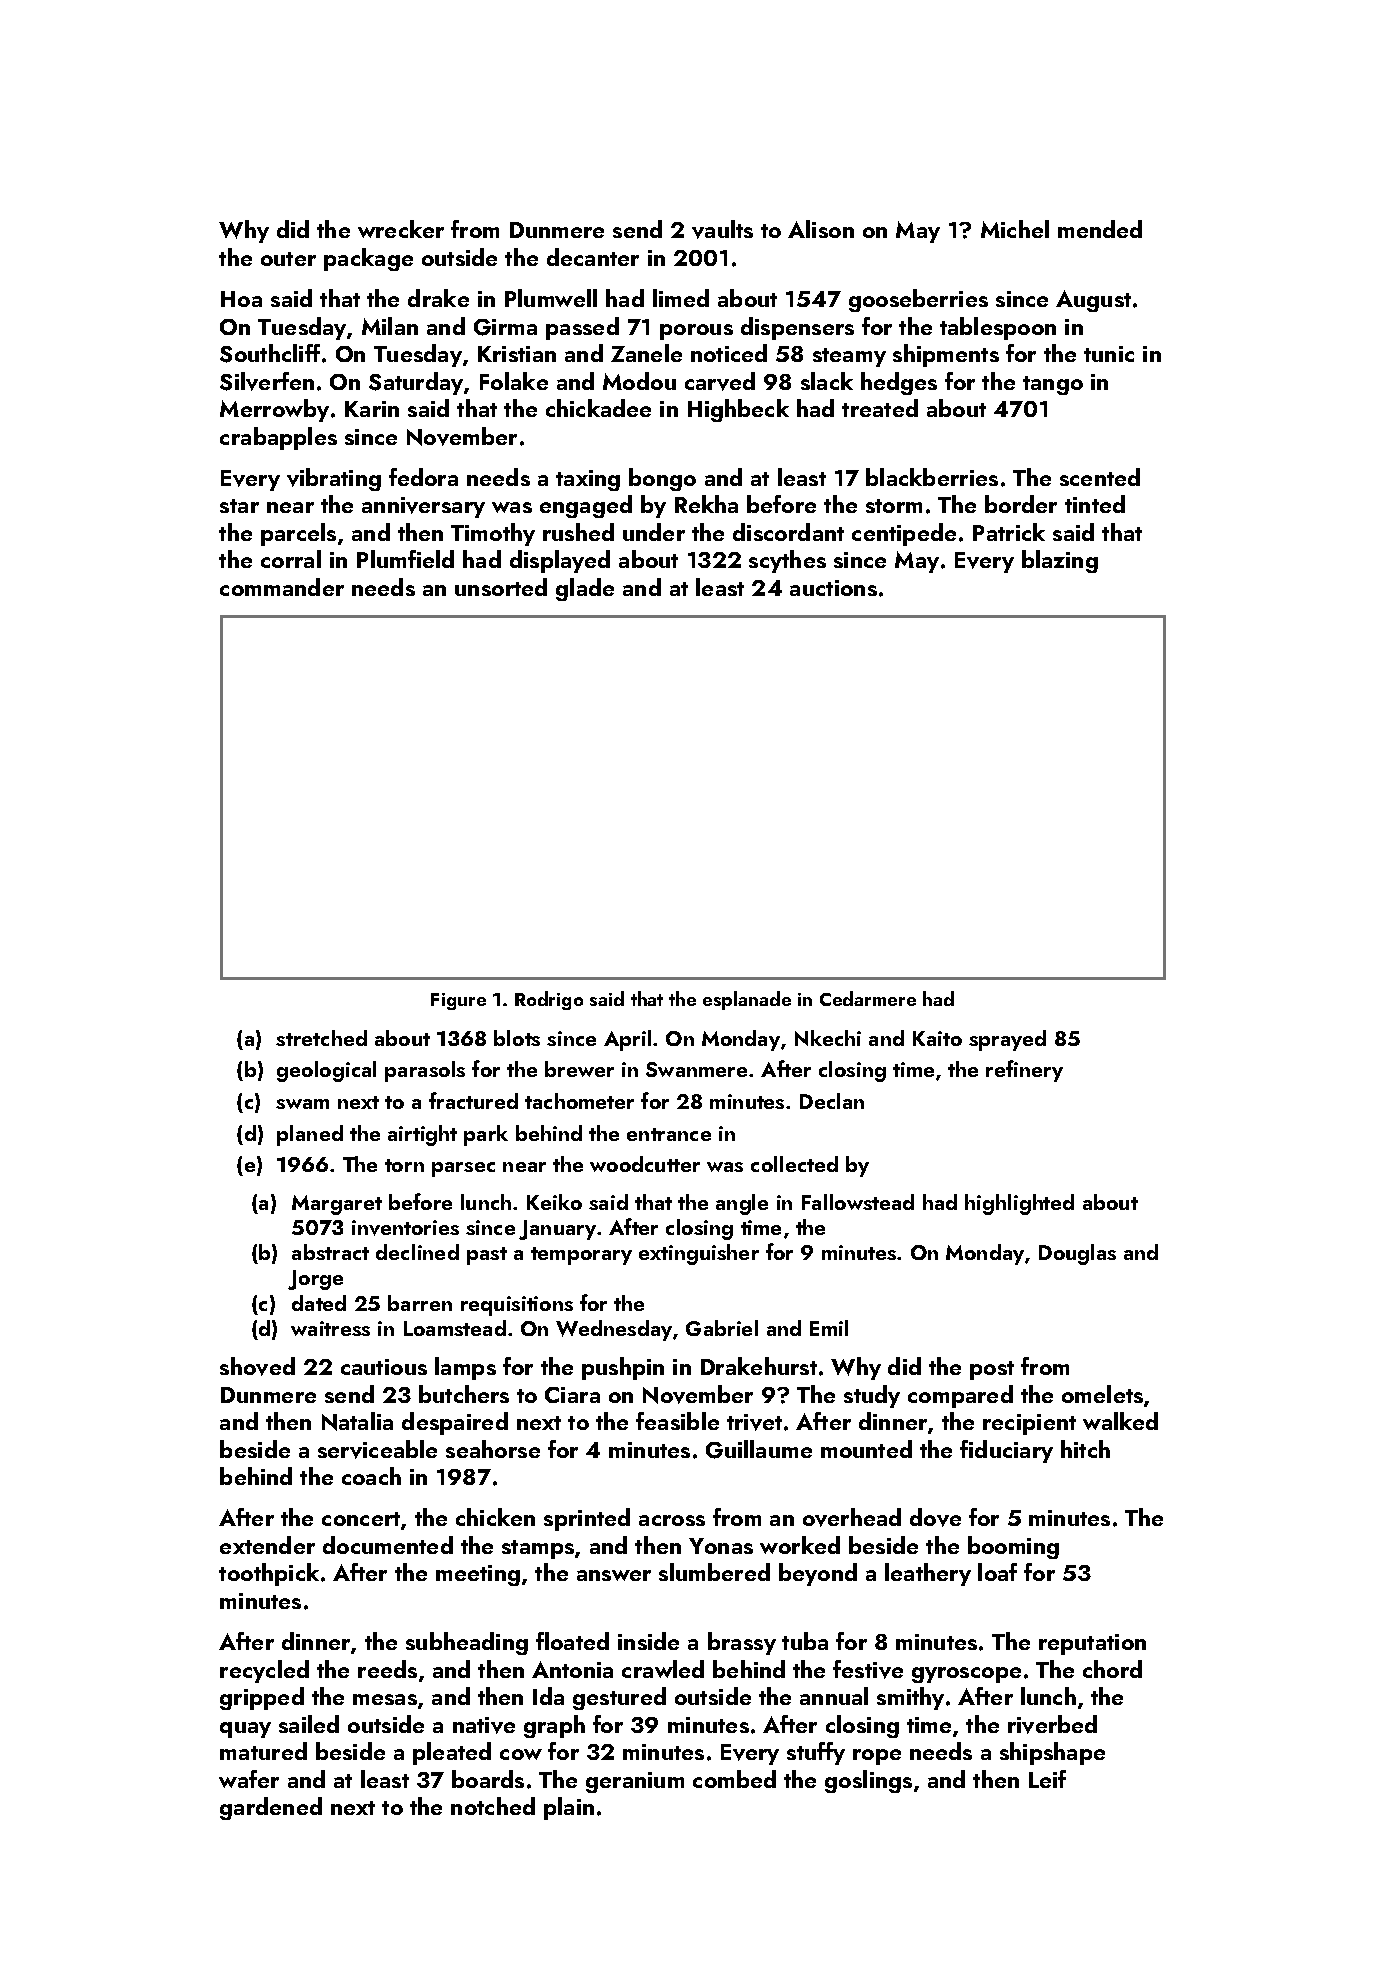 The height and width of the document is (1969, 1386). I want to click on geranium, so click(635, 1782).
